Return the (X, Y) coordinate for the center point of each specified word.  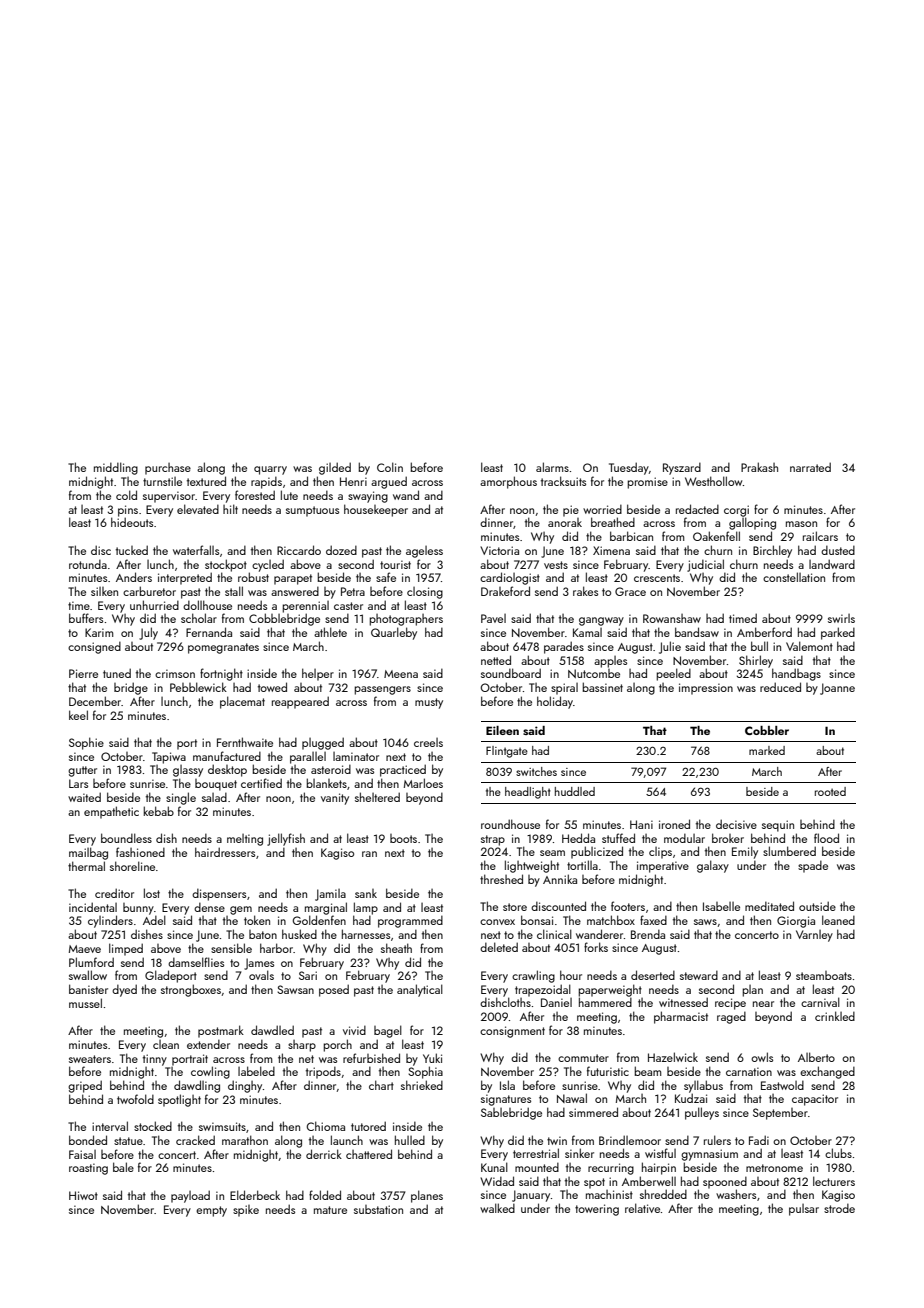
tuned (117, 673)
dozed (341, 550)
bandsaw (697, 632)
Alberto (816, 1057)
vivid (354, 1030)
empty (211, 1211)
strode (839, 1208)
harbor (276, 948)
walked (497, 1208)
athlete (330, 632)
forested (255, 495)
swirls (841, 618)
